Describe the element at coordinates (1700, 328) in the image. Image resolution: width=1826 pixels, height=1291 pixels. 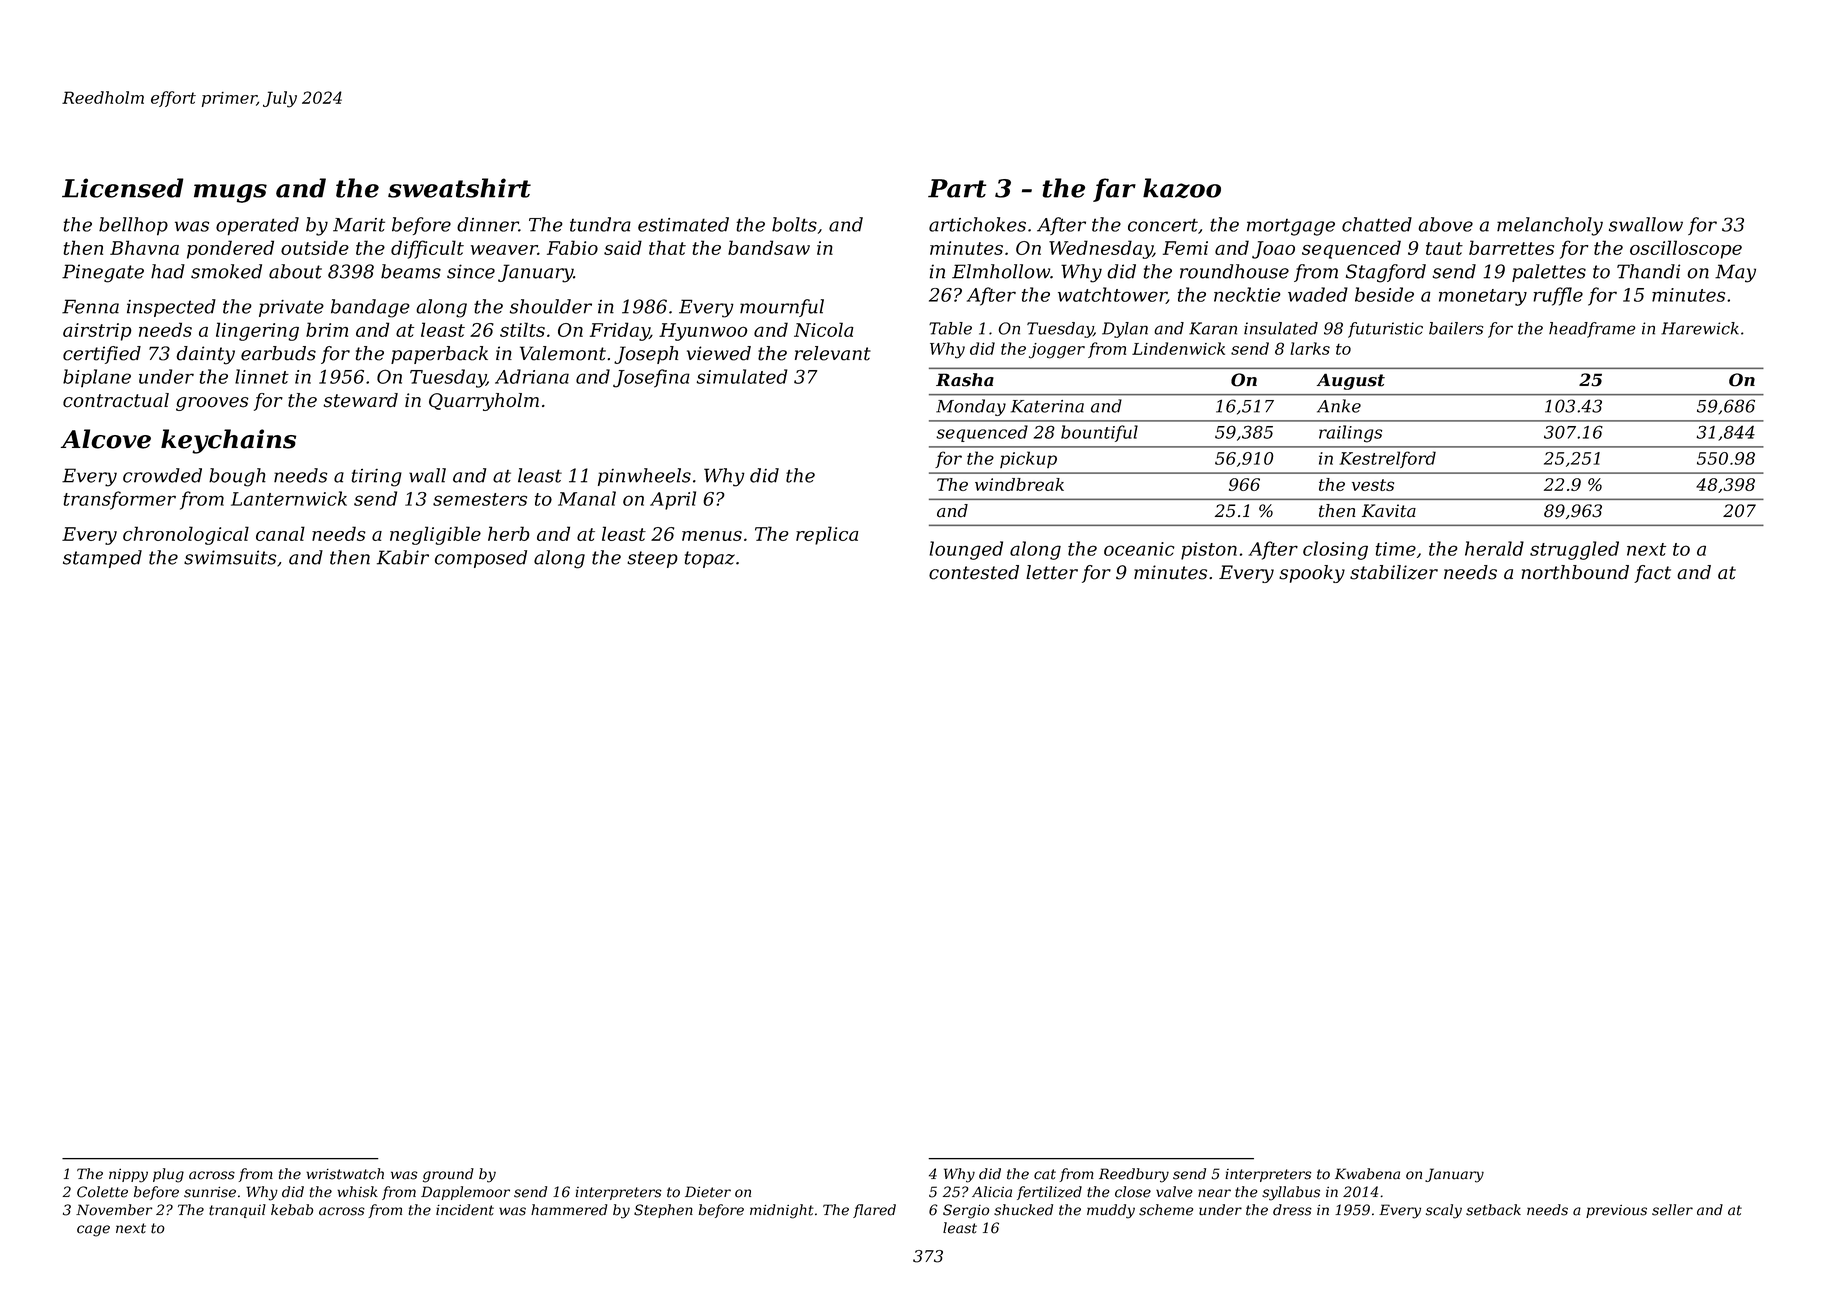
I see `Harewick` at that location.
